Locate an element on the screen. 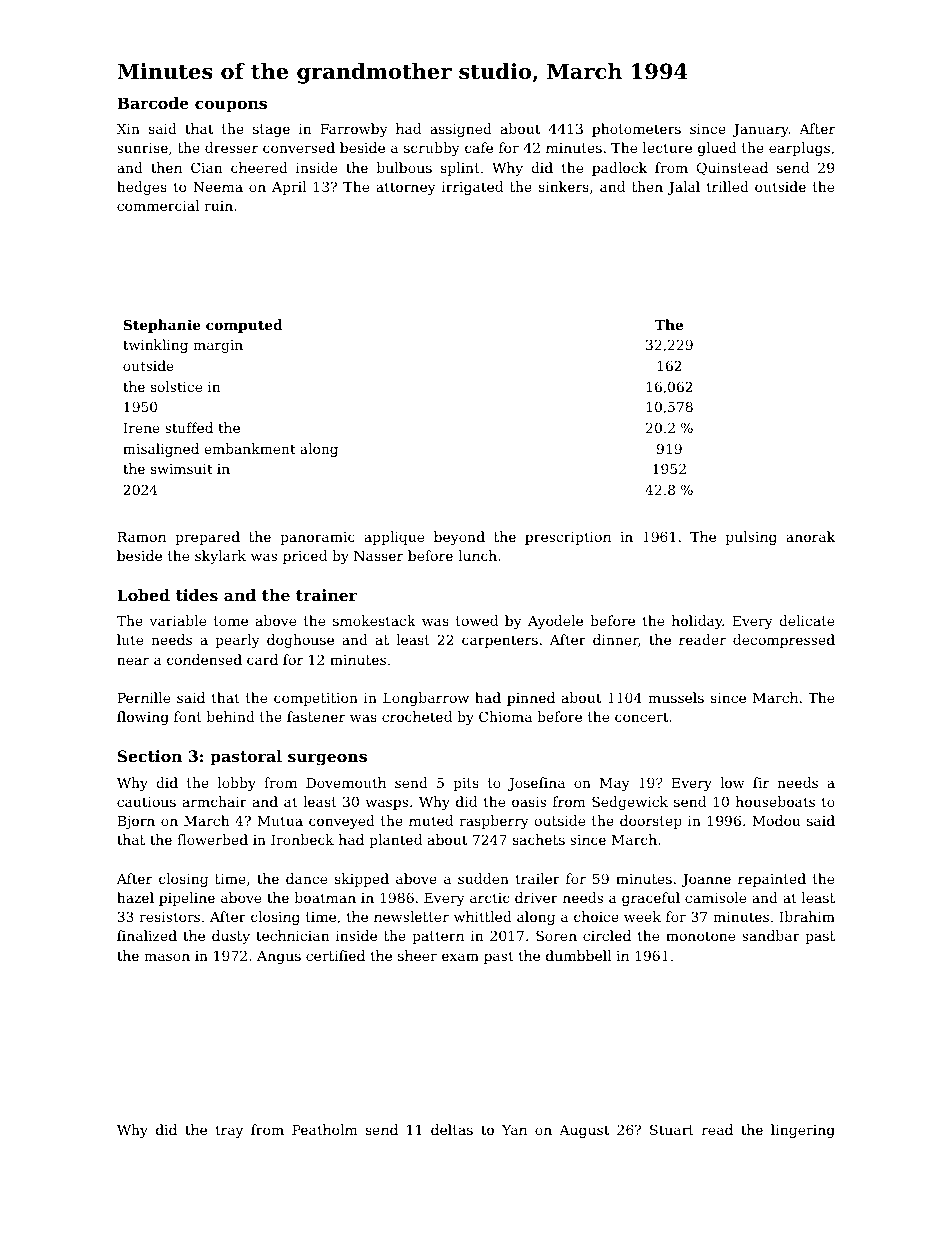 The height and width of the screenshot is (1233, 952). Stuart is located at coordinates (672, 1129).
